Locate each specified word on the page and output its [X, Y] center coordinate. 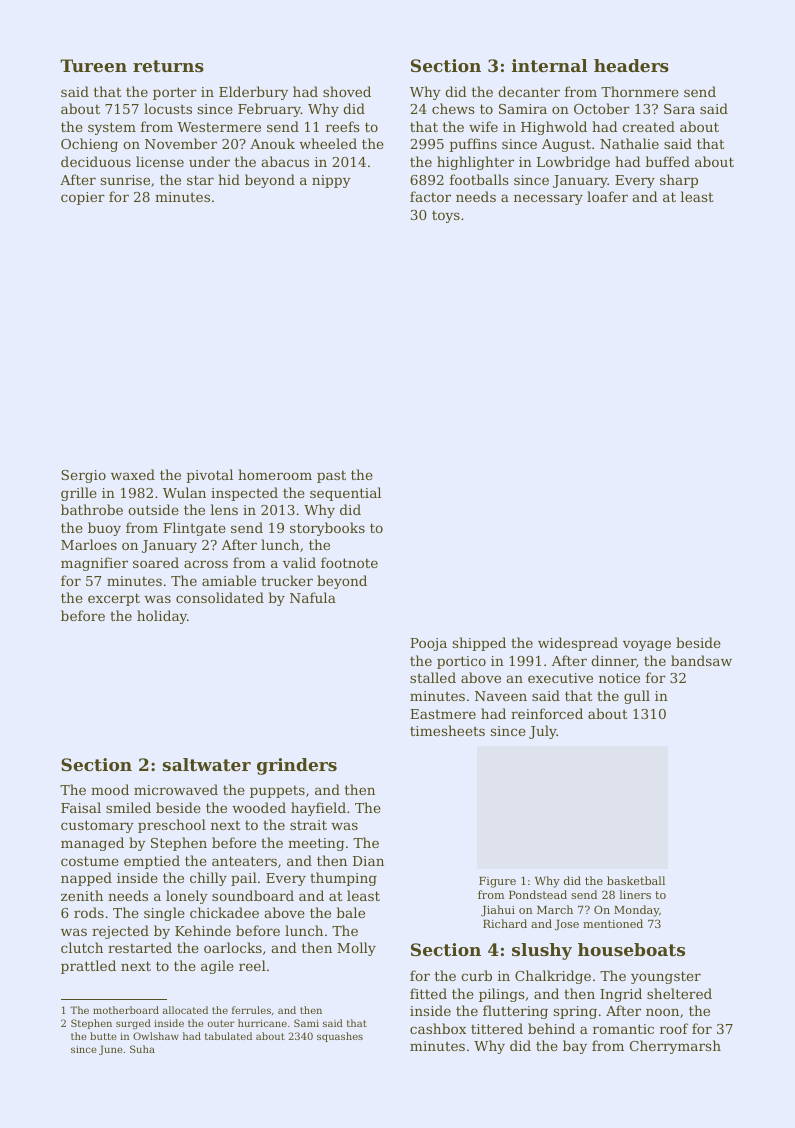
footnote [349, 562]
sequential [345, 494]
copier [83, 198]
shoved [347, 91]
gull [637, 697]
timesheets [447, 730]
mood [110, 789]
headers [631, 65]
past [331, 476]
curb [476, 975]
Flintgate [194, 529]
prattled [88, 967]
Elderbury [253, 93]
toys [446, 216]
